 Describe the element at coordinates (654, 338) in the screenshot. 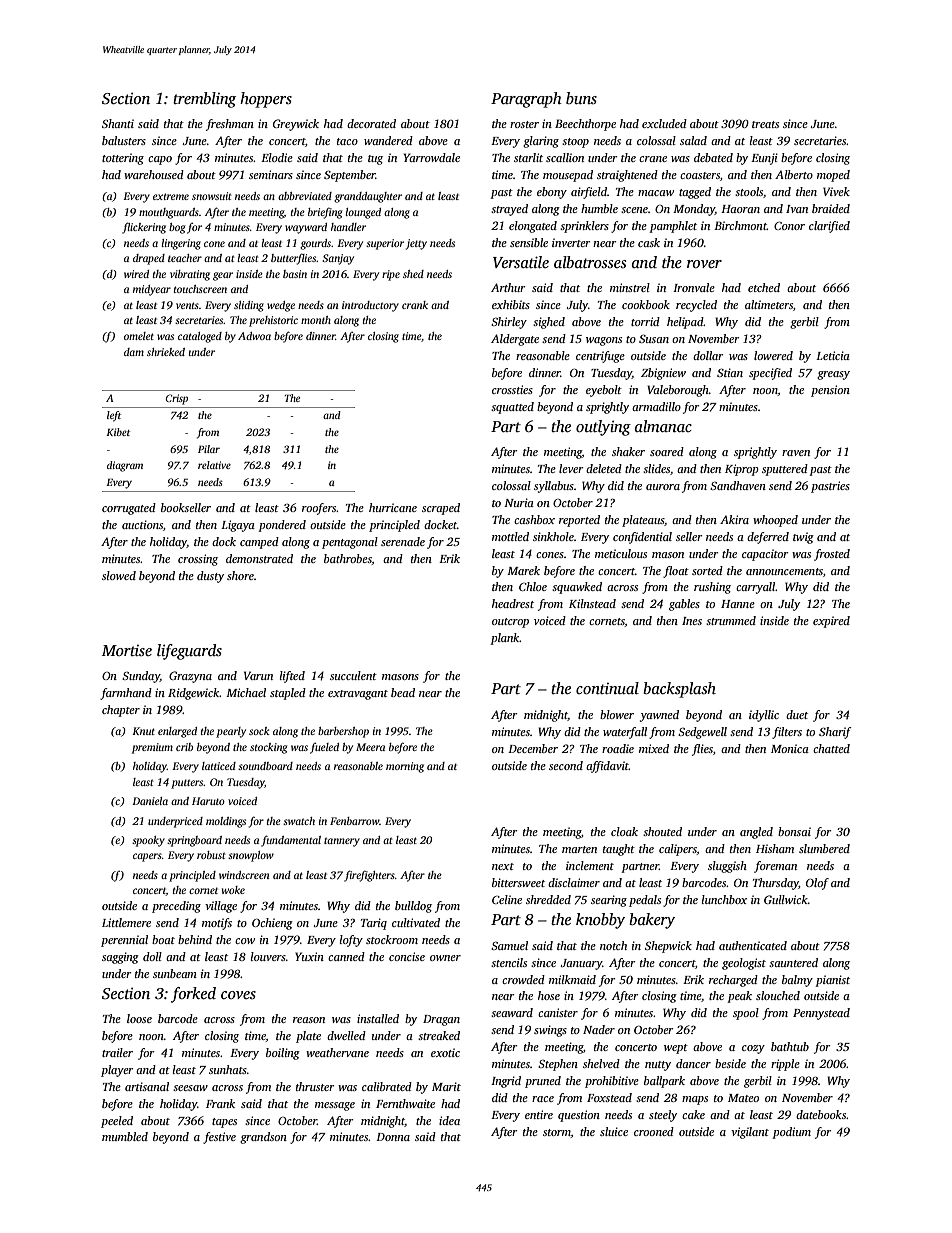

I see `Susan` at that location.
